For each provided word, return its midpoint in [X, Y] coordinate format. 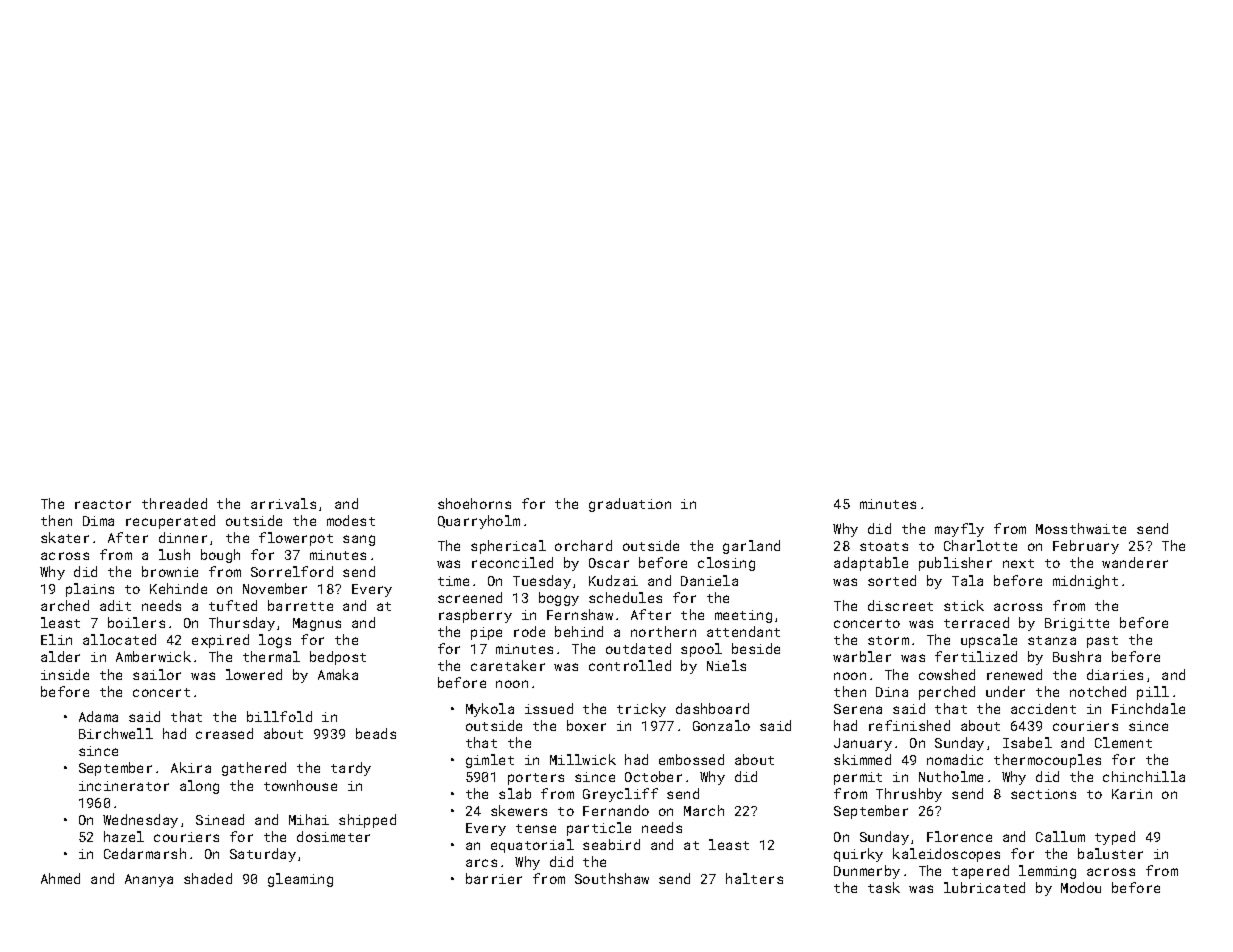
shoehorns [474, 503]
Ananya [149, 880]
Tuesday [542, 582]
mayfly [959, 530]
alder [60, 656]
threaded [174, 503]
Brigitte [1077, 624]
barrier [494, 878]
